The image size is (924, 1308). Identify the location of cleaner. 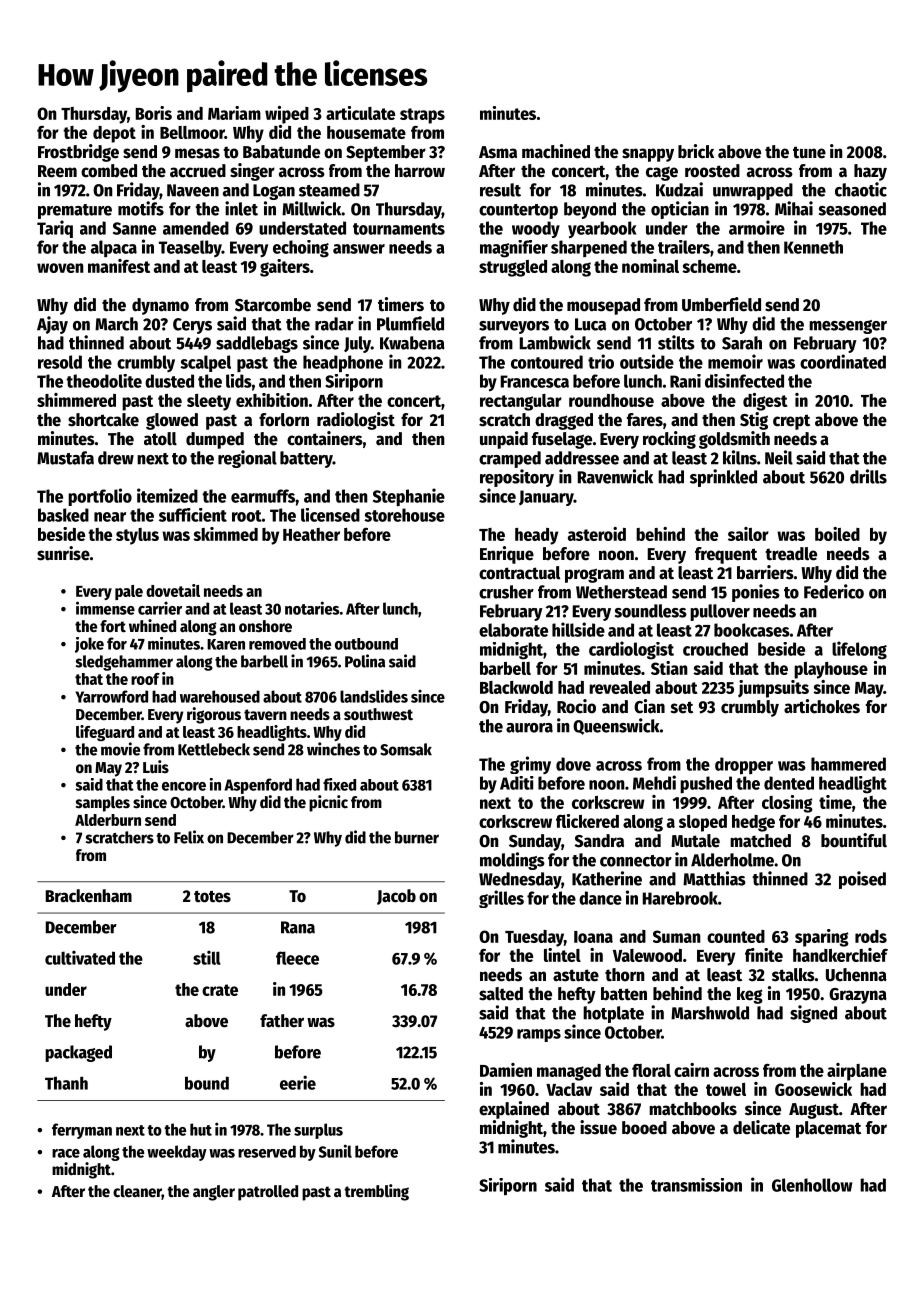
(137, 1192).
